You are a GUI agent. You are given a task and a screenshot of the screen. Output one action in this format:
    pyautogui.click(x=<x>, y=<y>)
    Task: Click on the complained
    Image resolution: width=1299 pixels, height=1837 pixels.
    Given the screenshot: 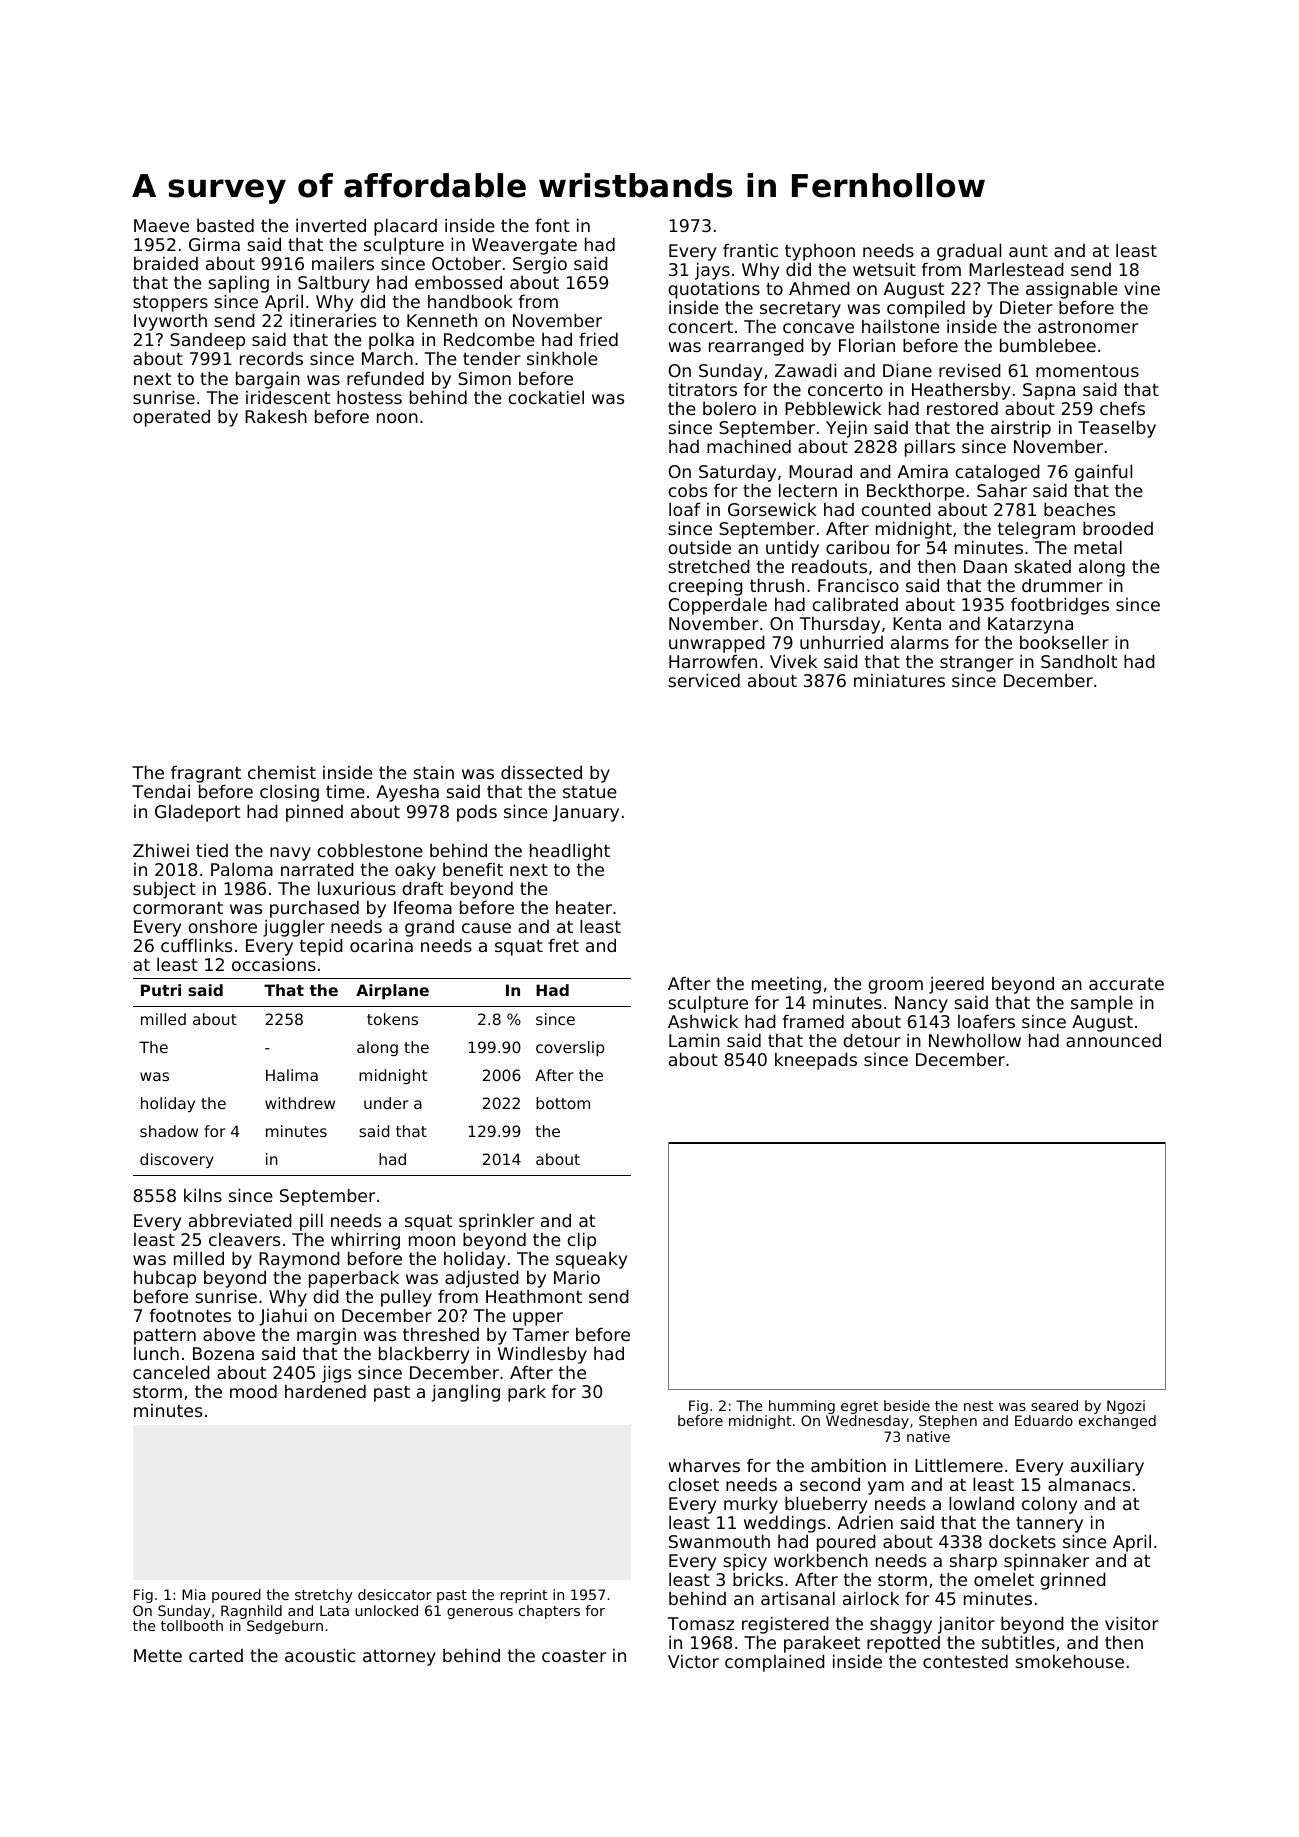 What is the action you would take?
    pyautogui.click(x=775, y=1663)
